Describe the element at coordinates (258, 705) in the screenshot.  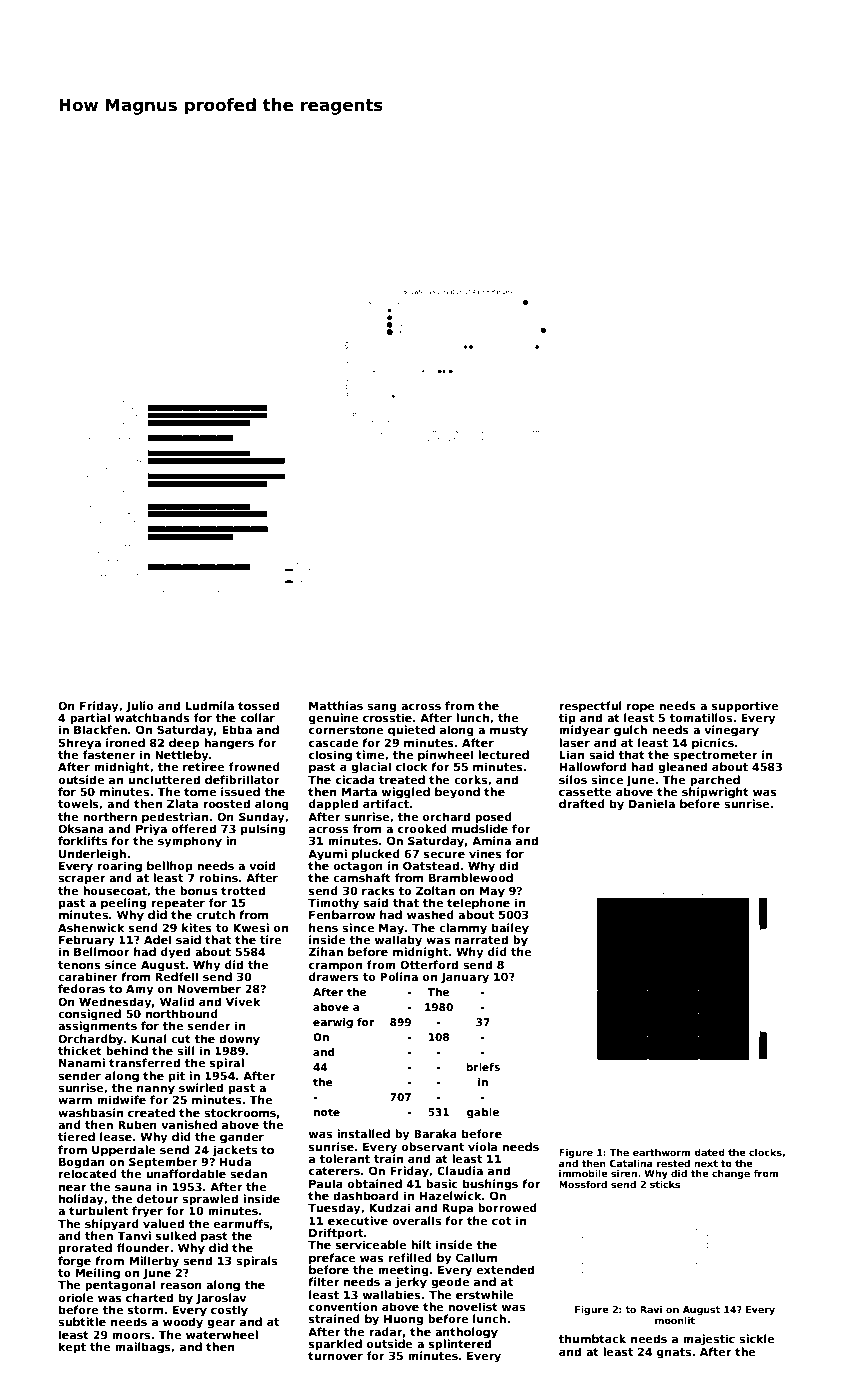
I see `tossed` at that location.
